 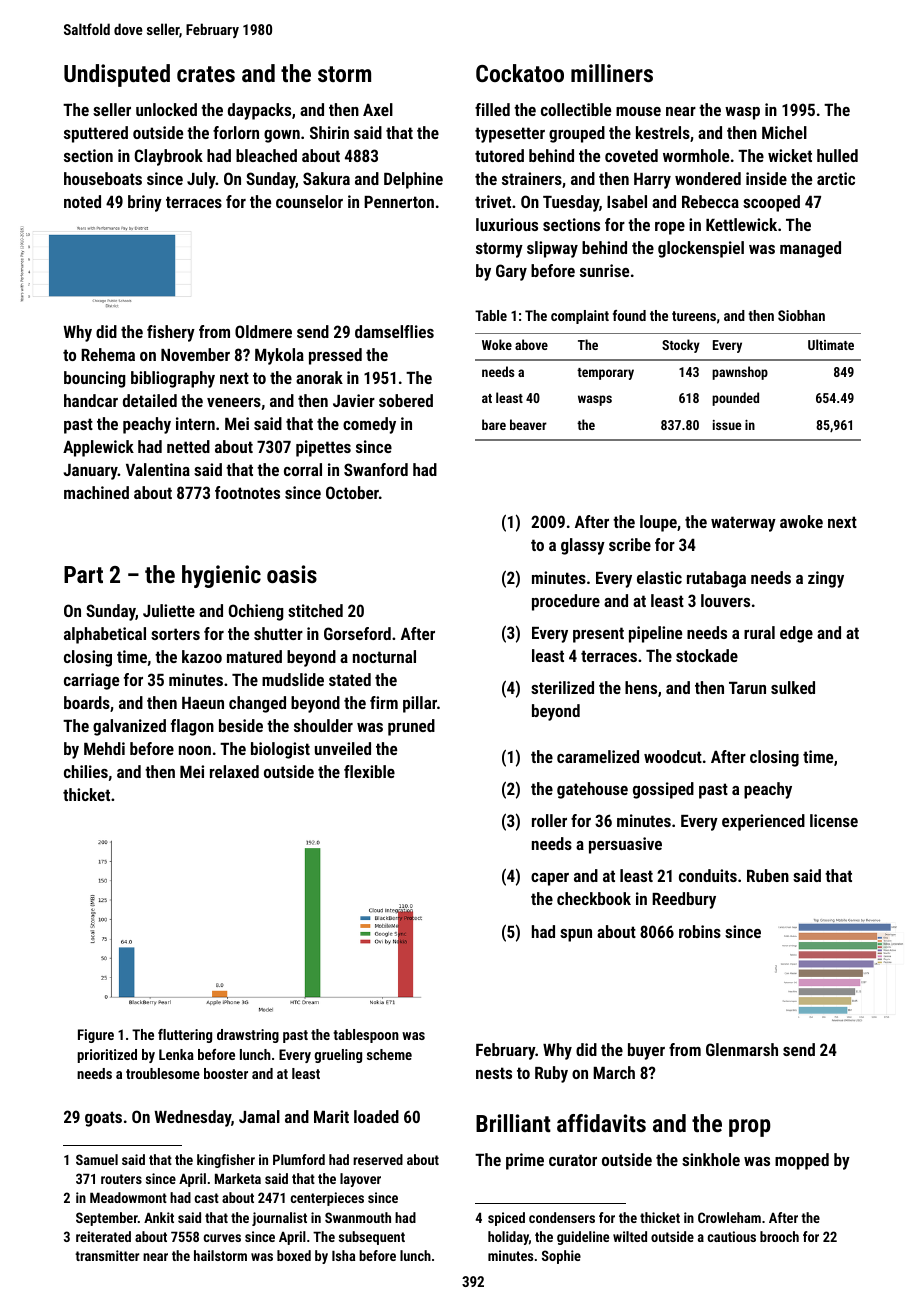 What do you see at coordinates (673, 756) in the screenshot?
I see `woodcut` at bounding box center [673, 756].
